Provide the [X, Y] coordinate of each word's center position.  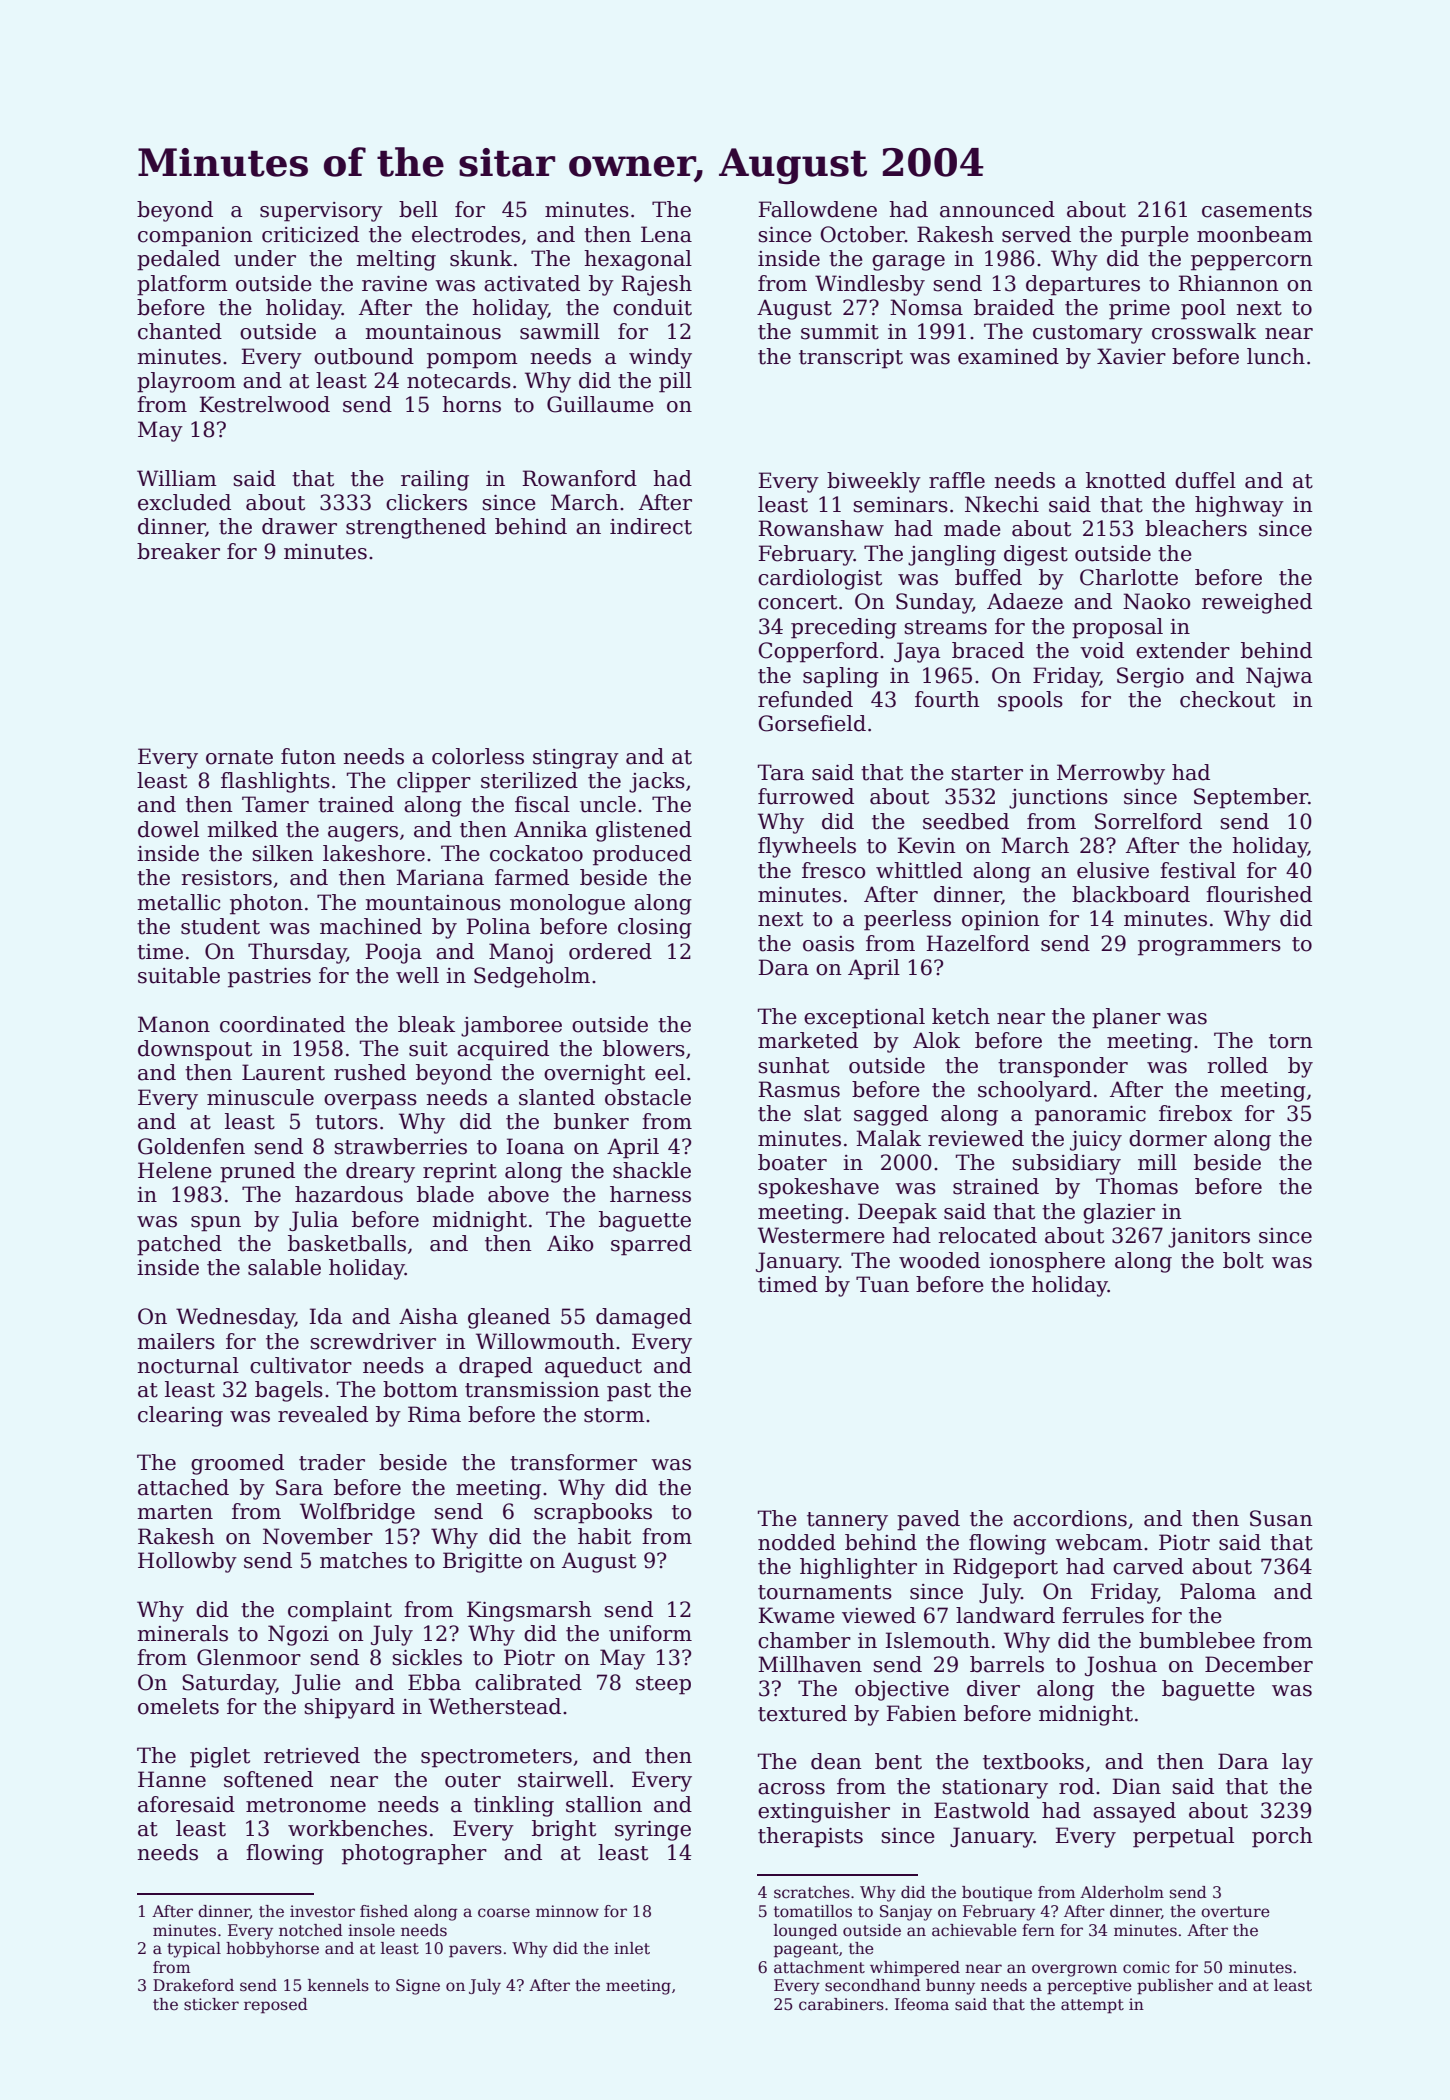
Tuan [882, 1284]
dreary [380, 1172]
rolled [1238, 1065]
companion [195, 237]
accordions [1070, 1518]
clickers [426, 502]
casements [1257, 210]
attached [183, 1487]
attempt [1092, 2006]
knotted [1126, 480]
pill [675, 382]
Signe [418, 1987]
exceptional [864, 1018]
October [863, 234]
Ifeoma [922, 2004]
